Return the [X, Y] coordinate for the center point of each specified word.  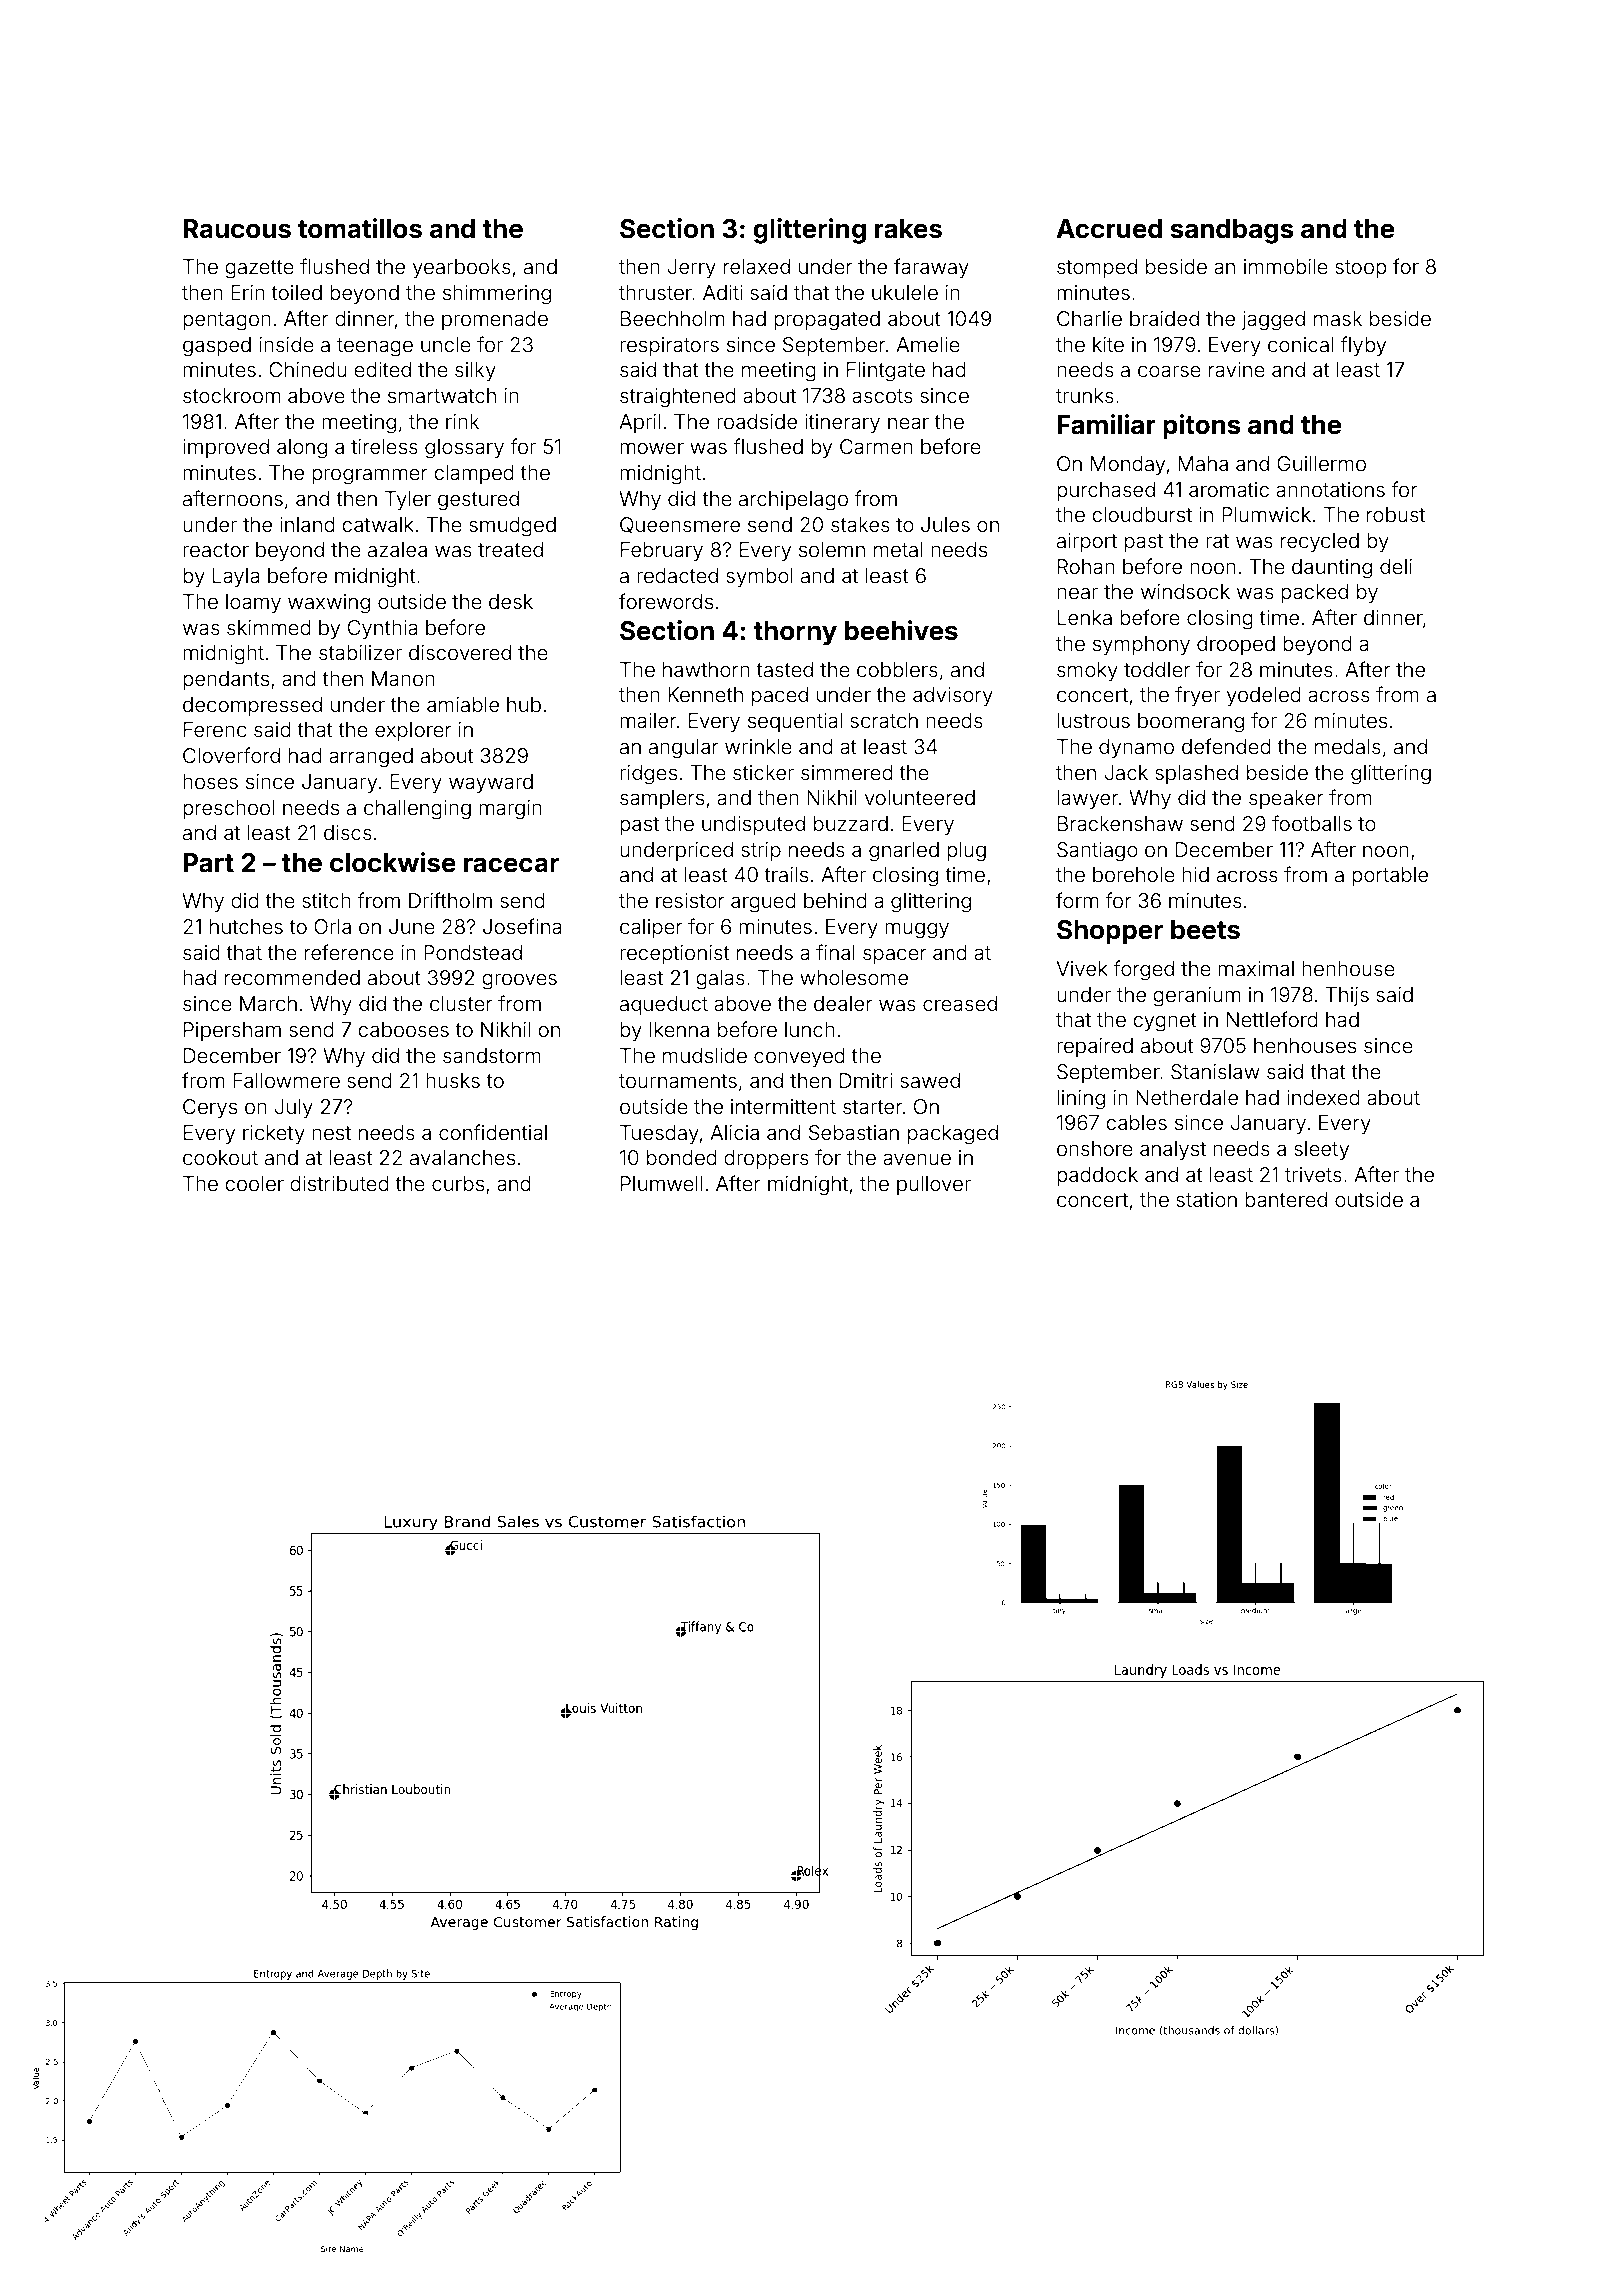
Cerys [210, 1108]
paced [780, 696]
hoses [210, 781]
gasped [217, 347]
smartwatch [442, 395]
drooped [1236, 645]
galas [720, 980]
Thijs [1347, 996]
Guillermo [1321, 463]
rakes [908, 229]
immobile [1286, 266]
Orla [332, 926]
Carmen [876, 446]
